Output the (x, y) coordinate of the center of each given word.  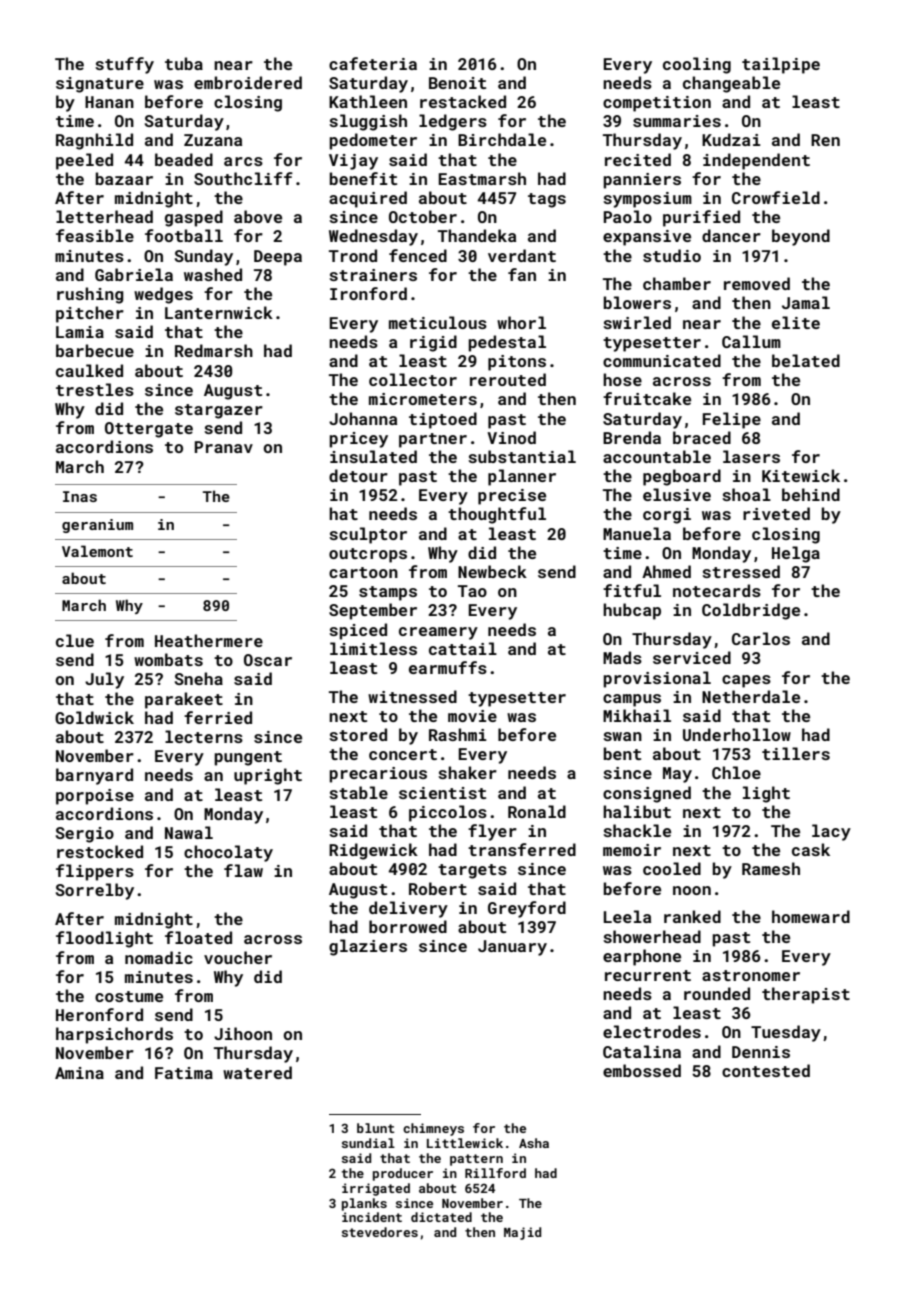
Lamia (80, 332)
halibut (637, 811)
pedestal (507, 343)
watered (257, 1072)
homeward (811, 916)
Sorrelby (95, 891)
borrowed (408, 926)
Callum (751, 341)
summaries (677, 121)
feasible (95, 235)
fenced (418, 255)
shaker (467, 772)
